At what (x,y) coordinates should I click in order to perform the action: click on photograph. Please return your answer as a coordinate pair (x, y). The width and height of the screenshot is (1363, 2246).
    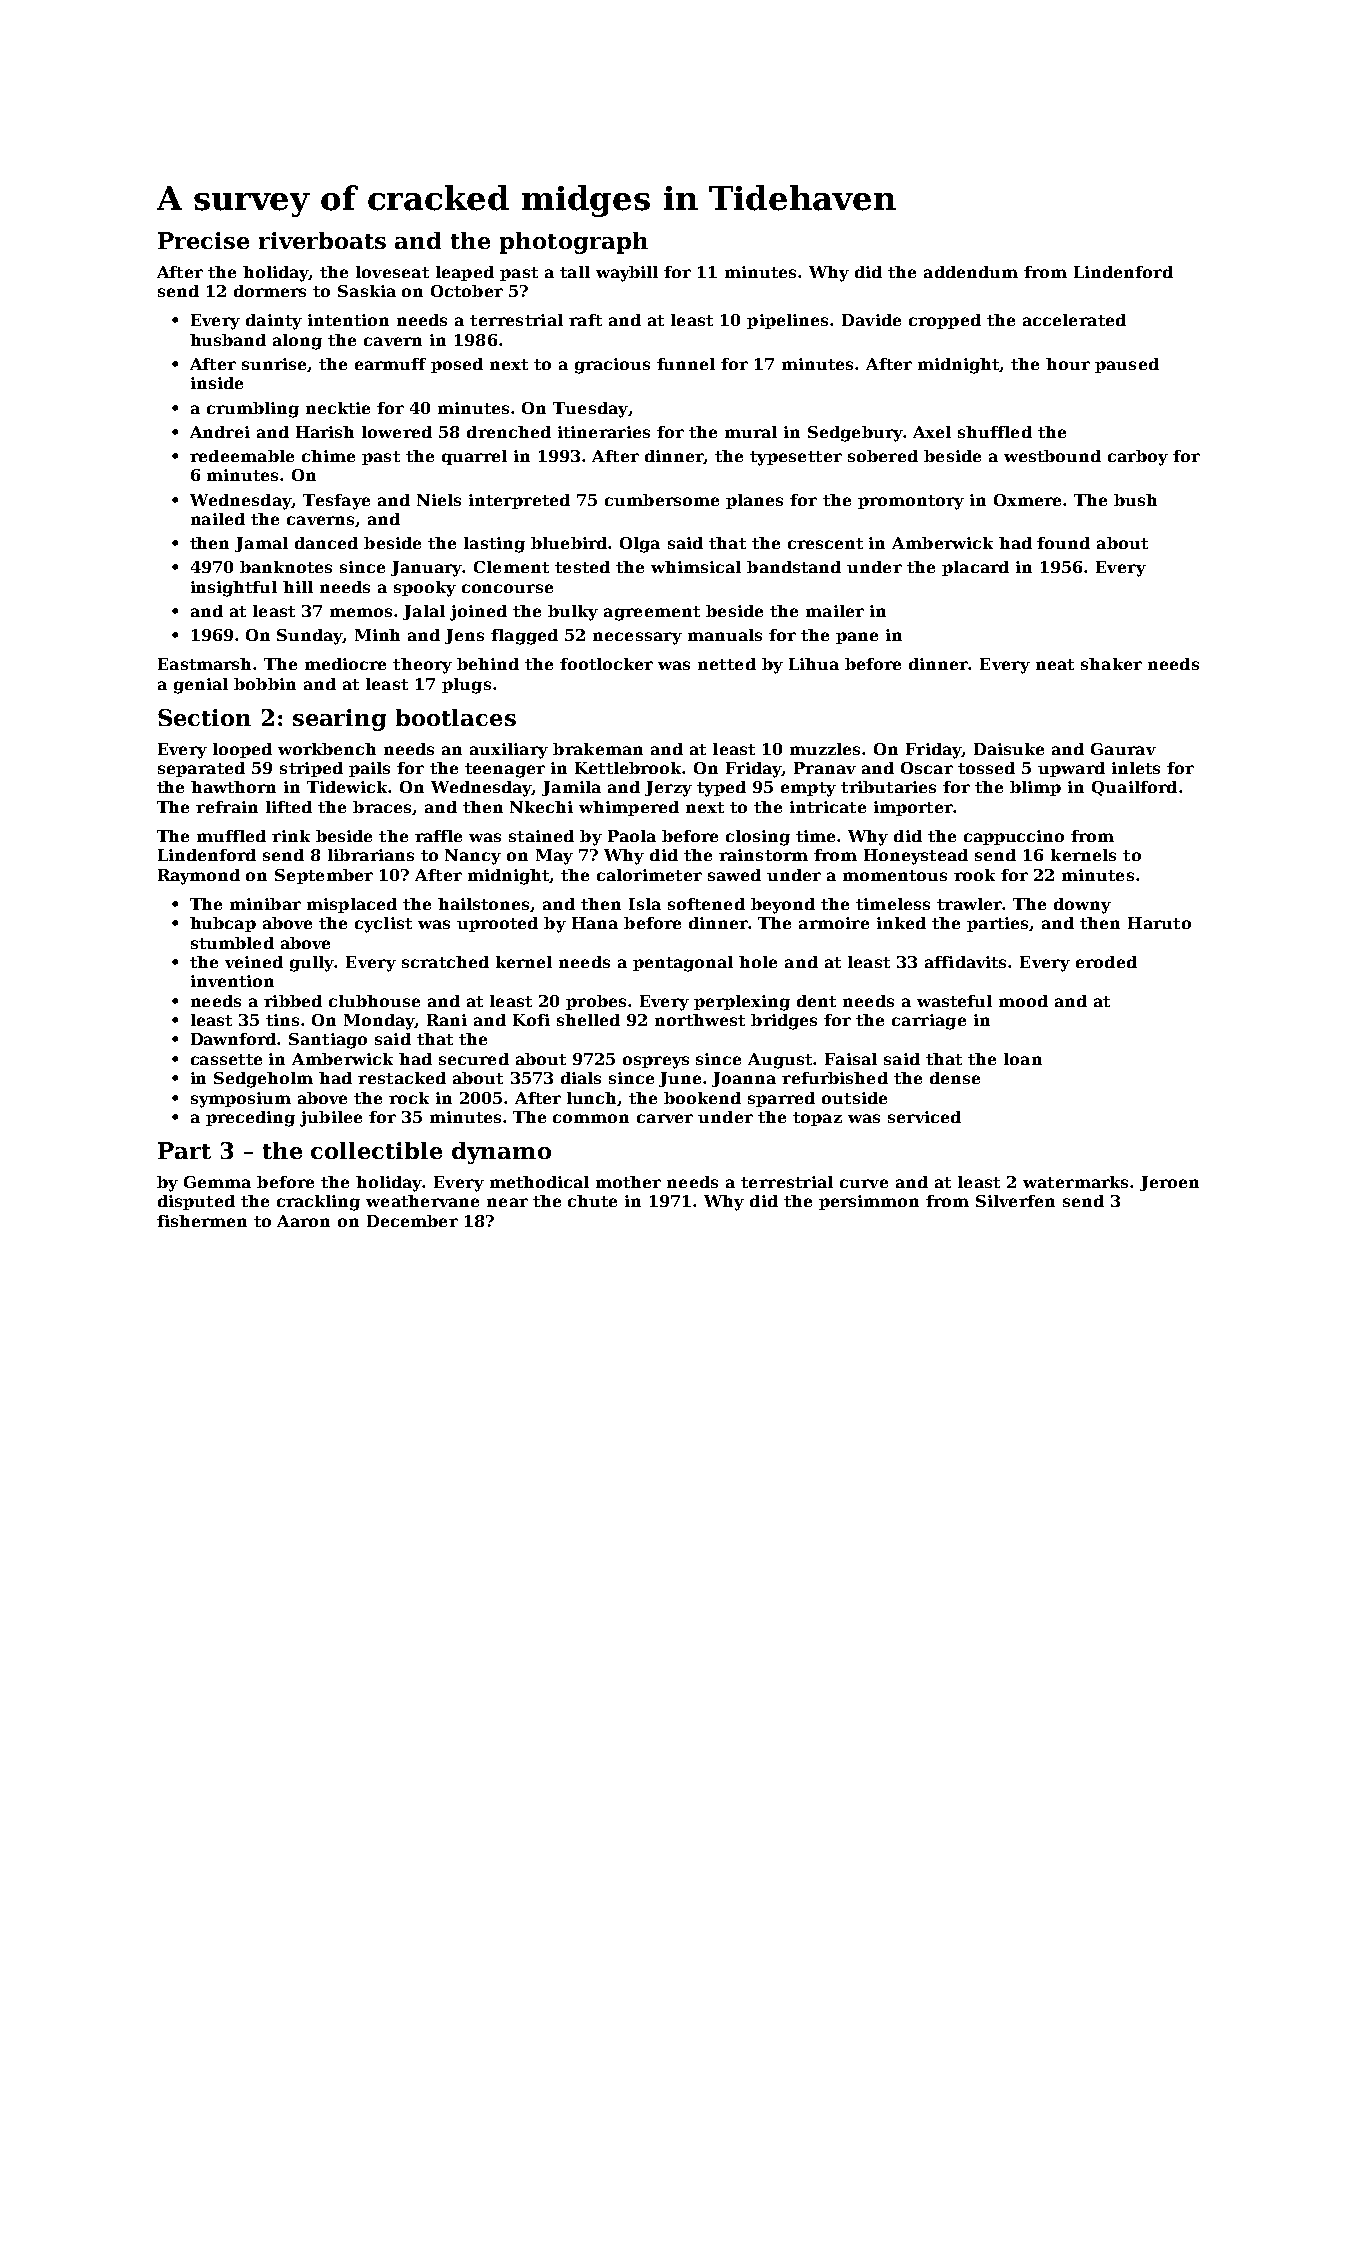
    Looking at the image, I should click on (574, 243).
